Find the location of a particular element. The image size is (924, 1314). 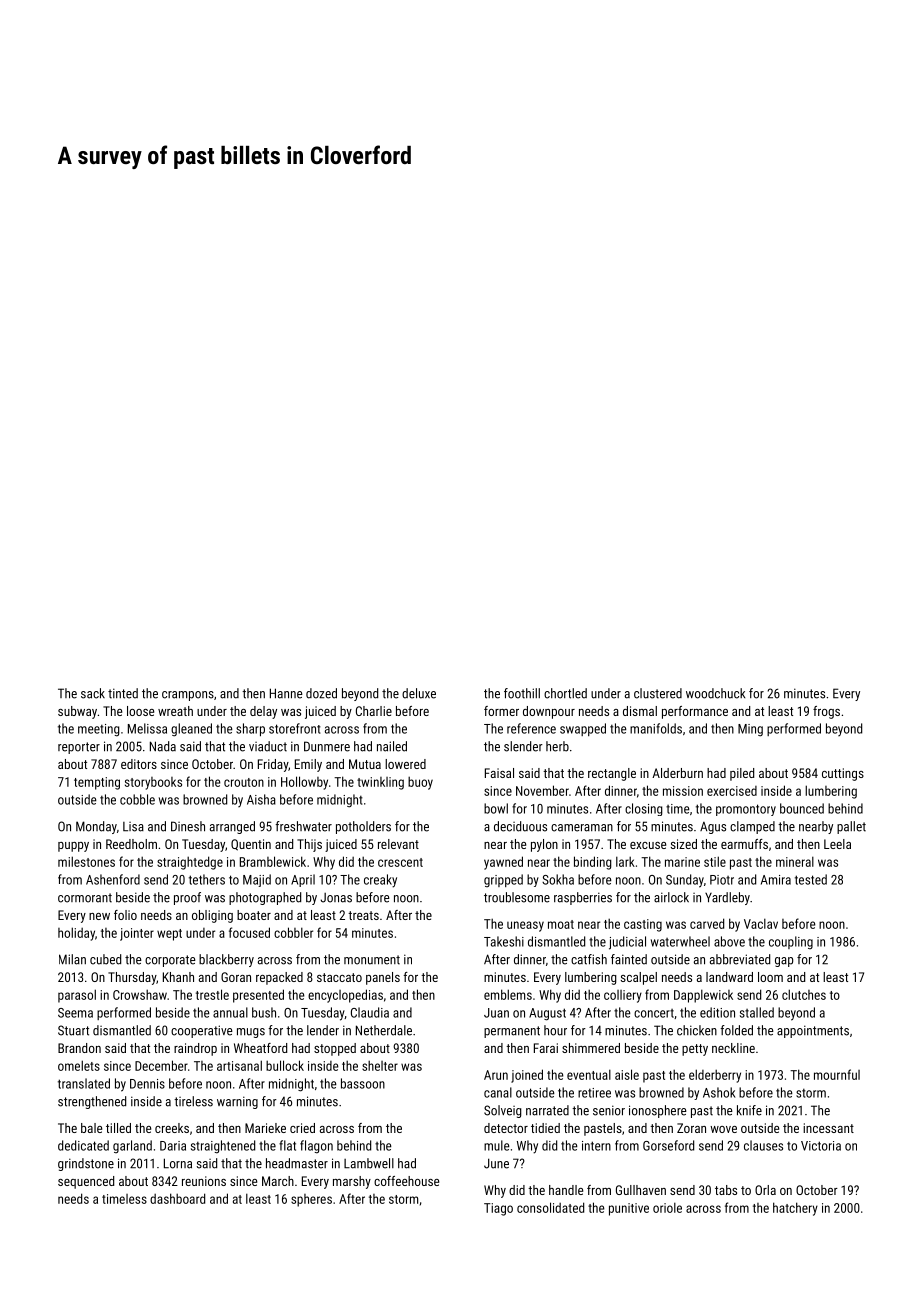

retiree is located at coordinates (594, 1093).
